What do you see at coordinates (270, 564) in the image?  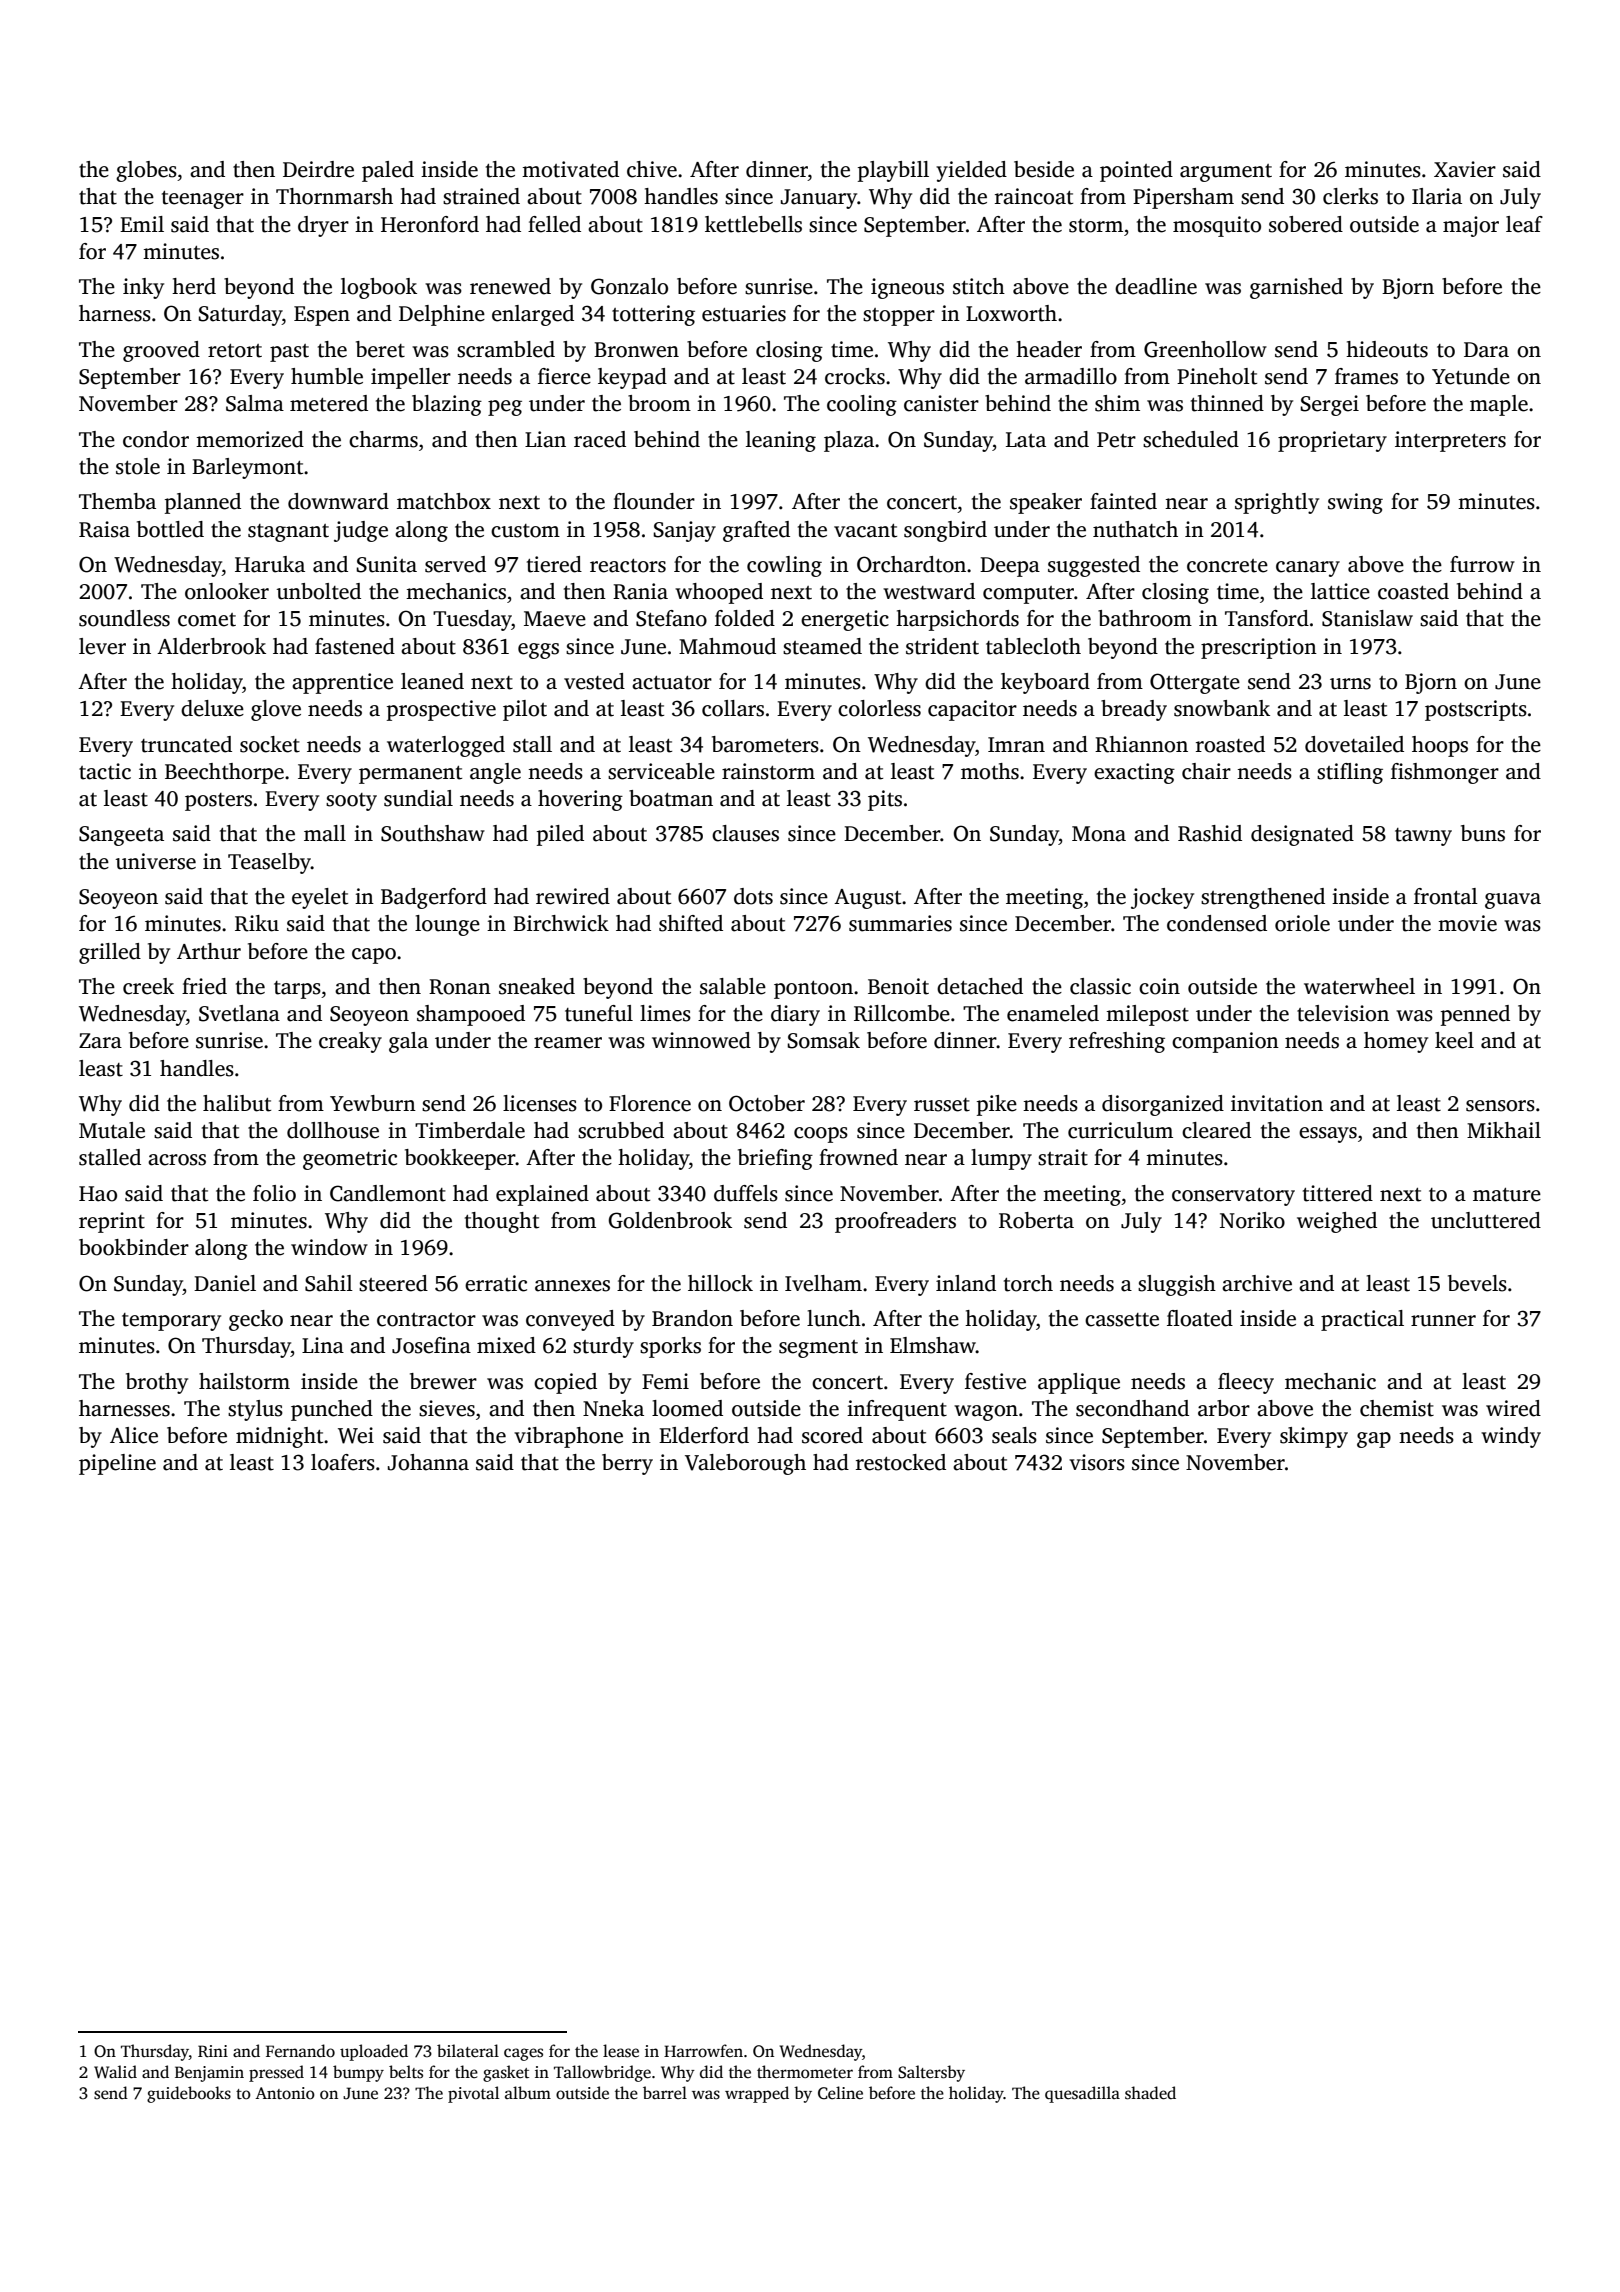 I see `Haruka` at bounding box center [270, 564].
